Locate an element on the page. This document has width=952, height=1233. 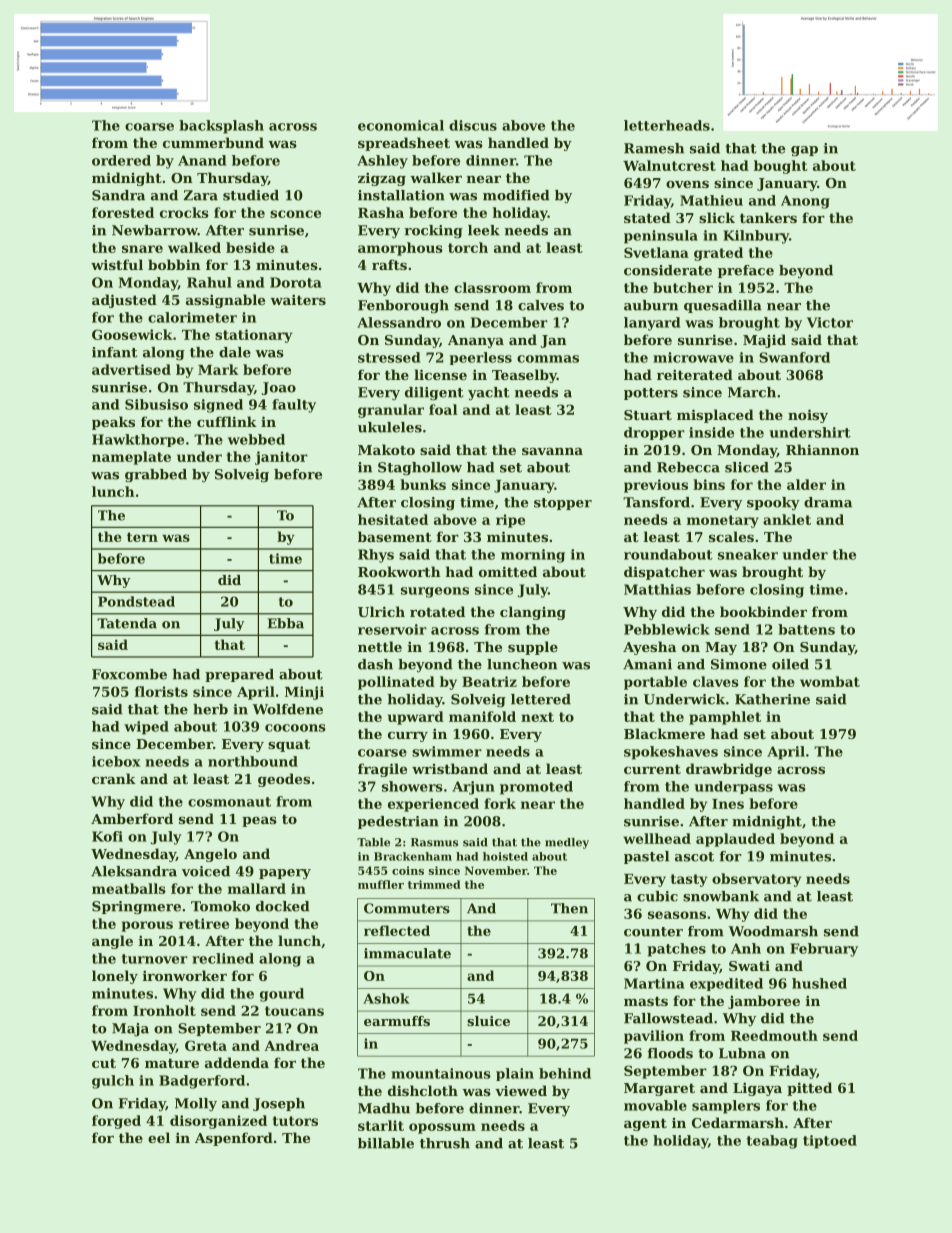
Rebecca is located at coordinates (688, 467).
